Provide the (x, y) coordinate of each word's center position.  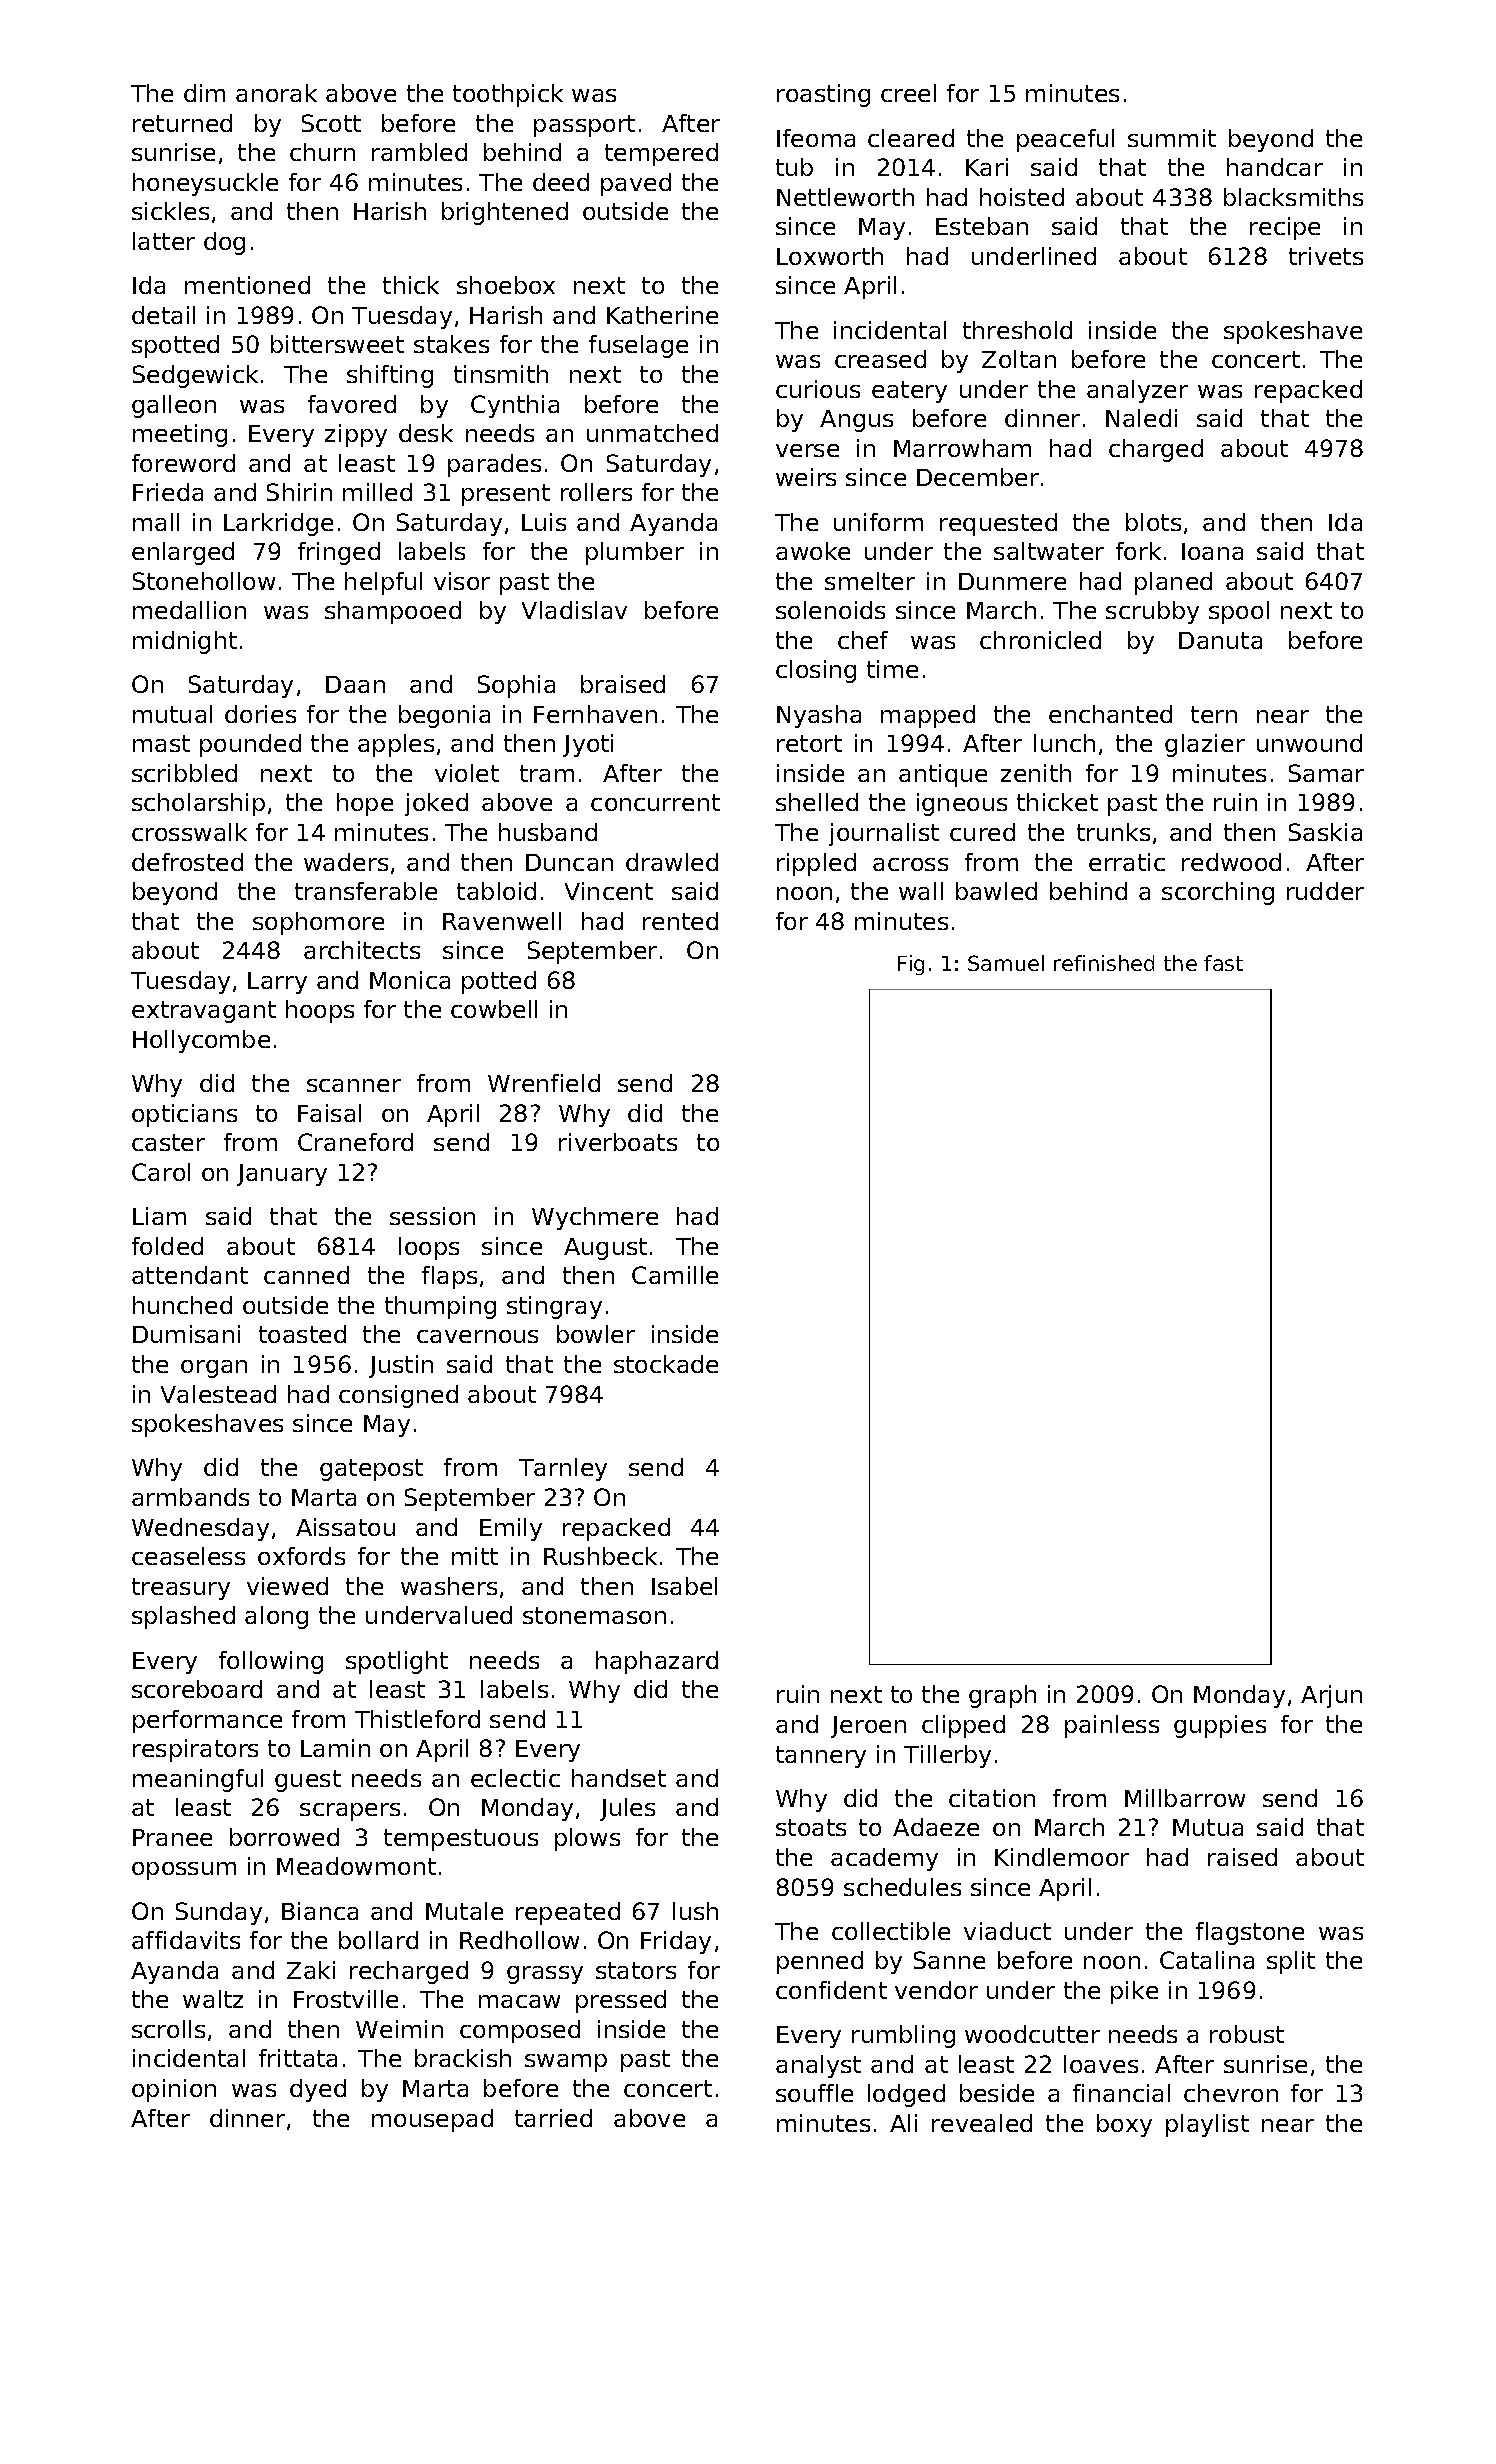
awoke (813, 551)
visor (462, 581)
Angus (856, 421)
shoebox (506, 285)
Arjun (1331, 1696)
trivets (1326, 256)
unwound (1309, 743)
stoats (811, 1827)
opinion (174, 2090)
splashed (183, 1617)
